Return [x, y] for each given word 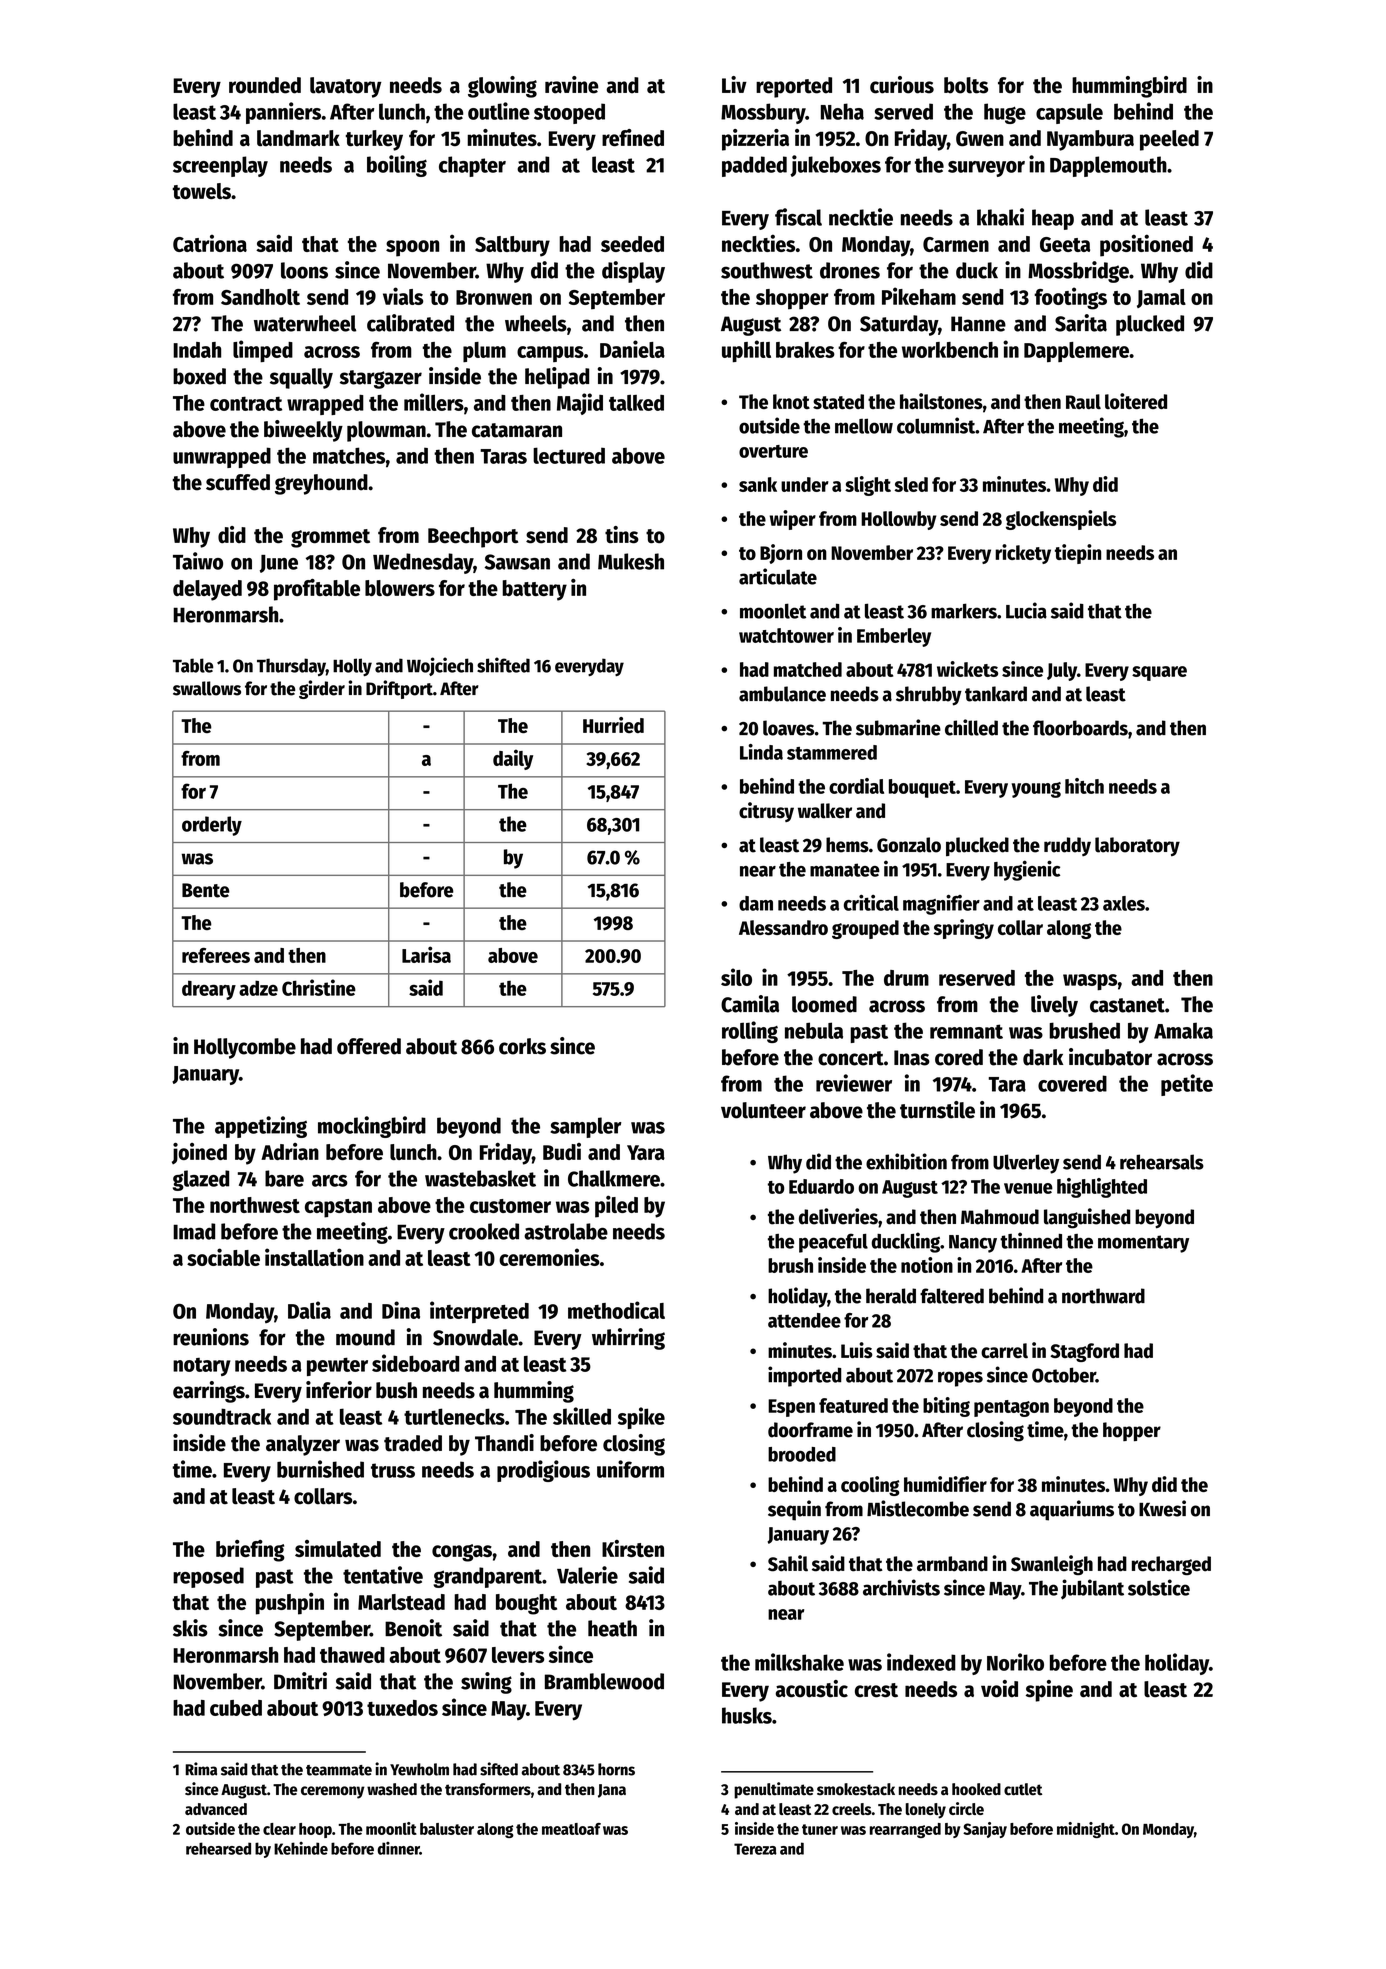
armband [952, 1564]
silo [736, 977]
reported [794, 87]
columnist [936, 425]
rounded [265, 85]
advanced [216, 1809]
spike [641, 1418]
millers [434, 402]
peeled [1169, 140]
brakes [805, 350]
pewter [337, 1366]
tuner [820, 1829]
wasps [1090, 982]
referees [216, 955]
